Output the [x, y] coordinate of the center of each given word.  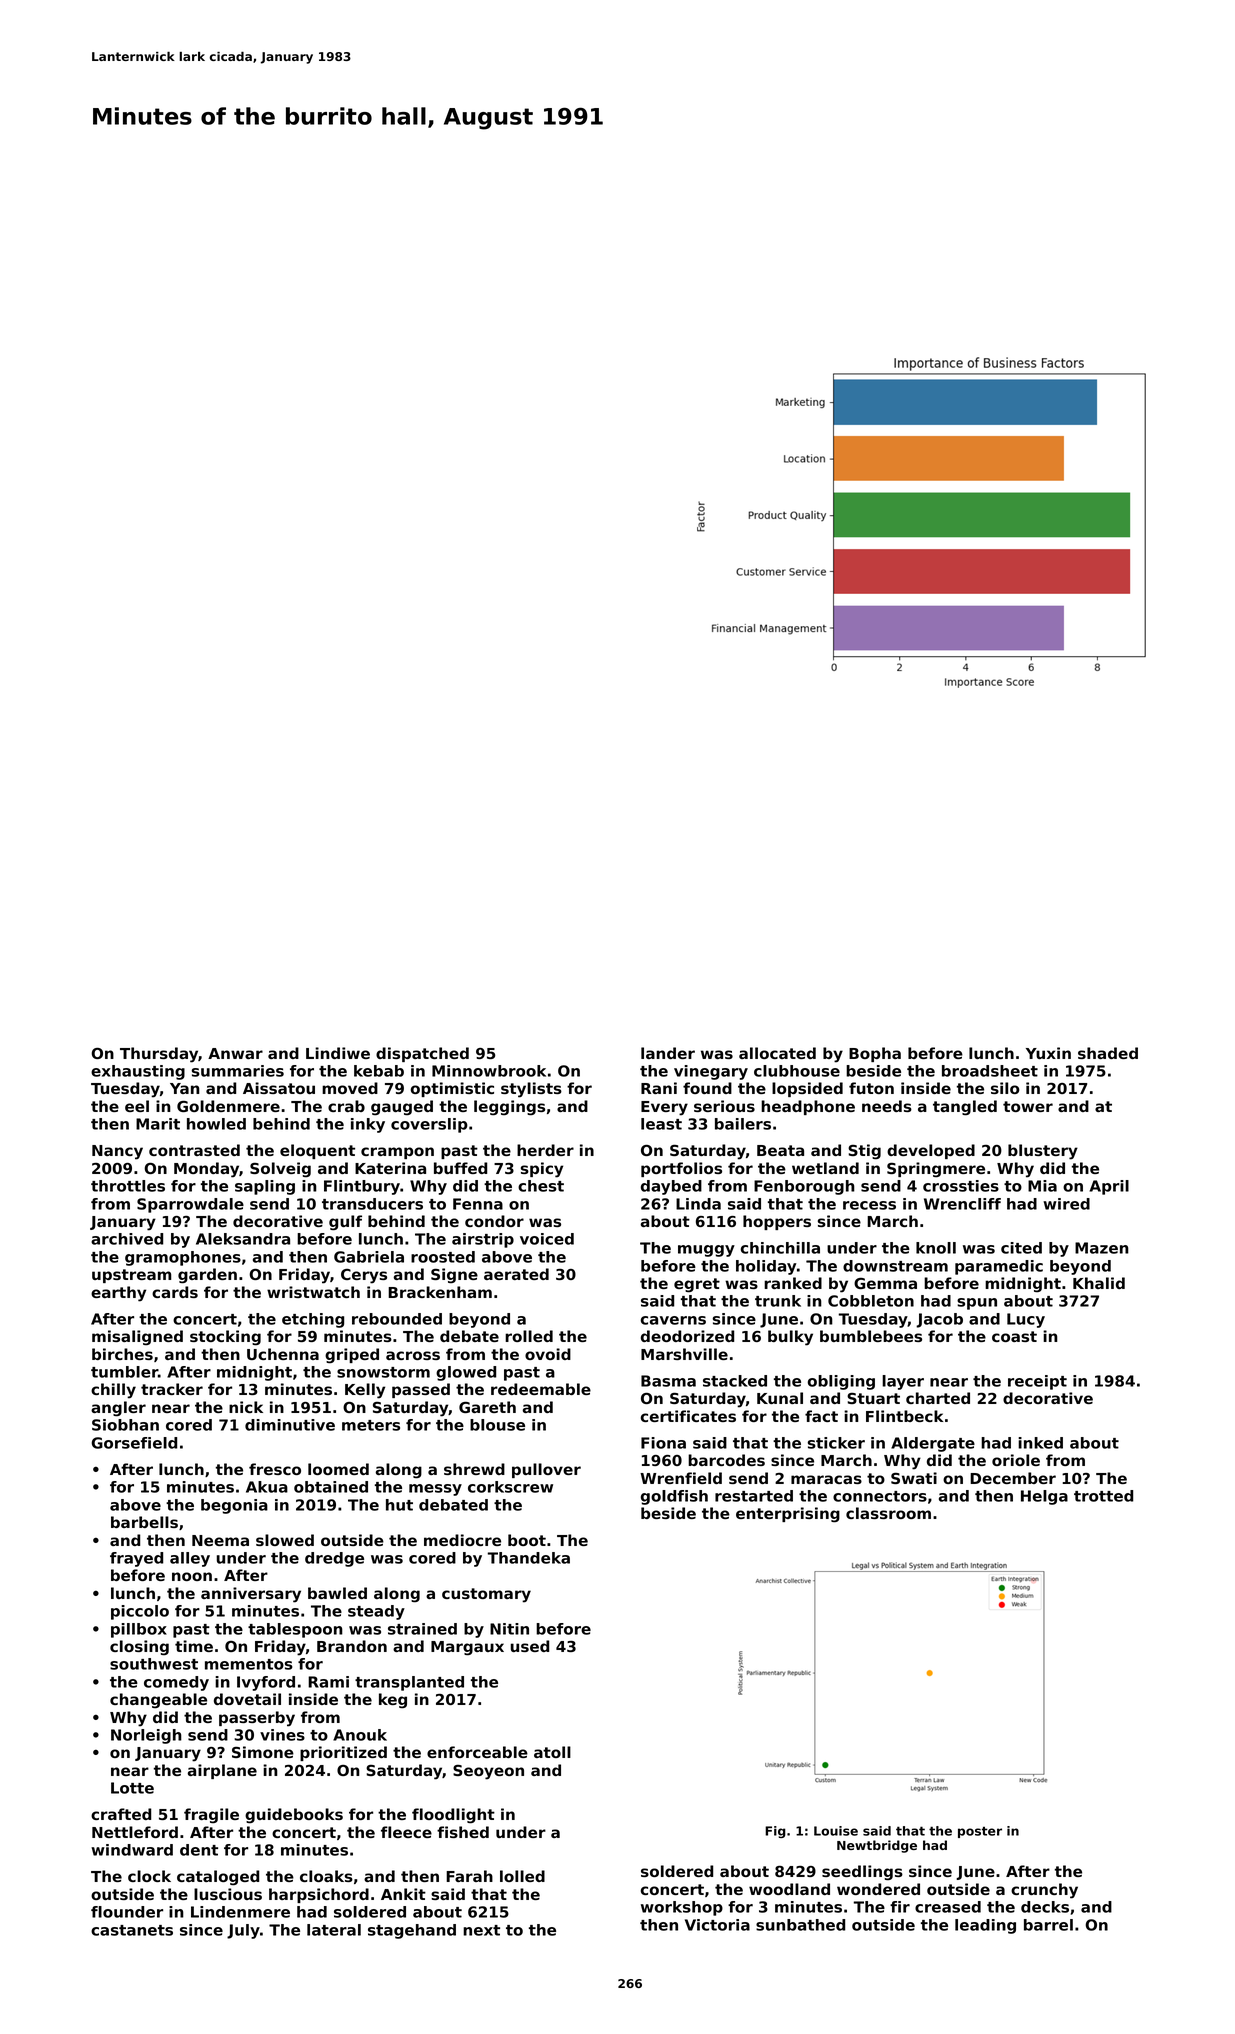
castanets [132, 1930]
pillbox [139, 1630]
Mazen [1102, 1248]
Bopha [875, 1054]
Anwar [235, 1053]
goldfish [674, 1497]
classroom [888, 1513]
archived [127, 1239]
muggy [706, 1251]
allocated [777, 1053]
